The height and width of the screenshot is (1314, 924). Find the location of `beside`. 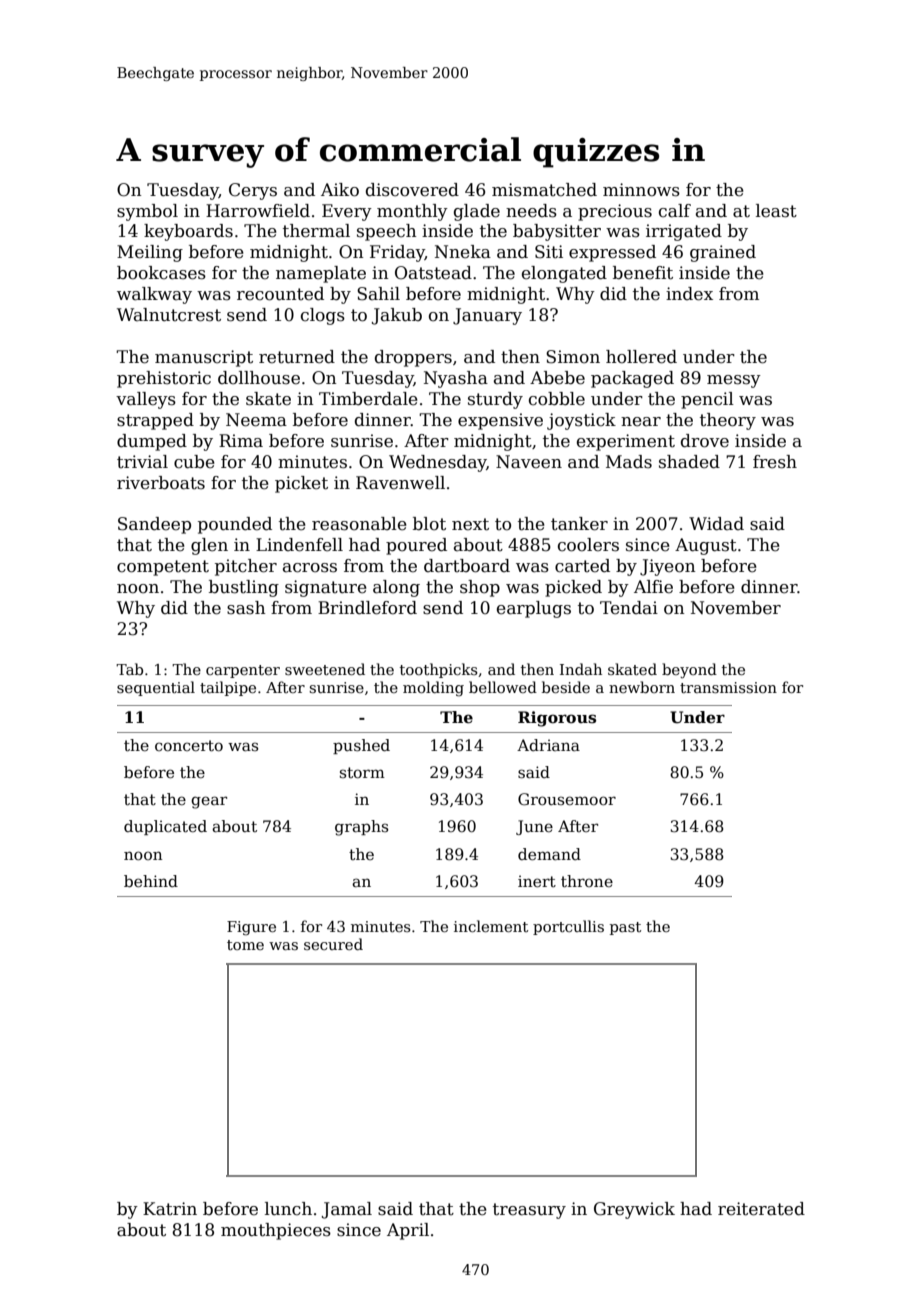

beside is located at coordinates (566, 687).
